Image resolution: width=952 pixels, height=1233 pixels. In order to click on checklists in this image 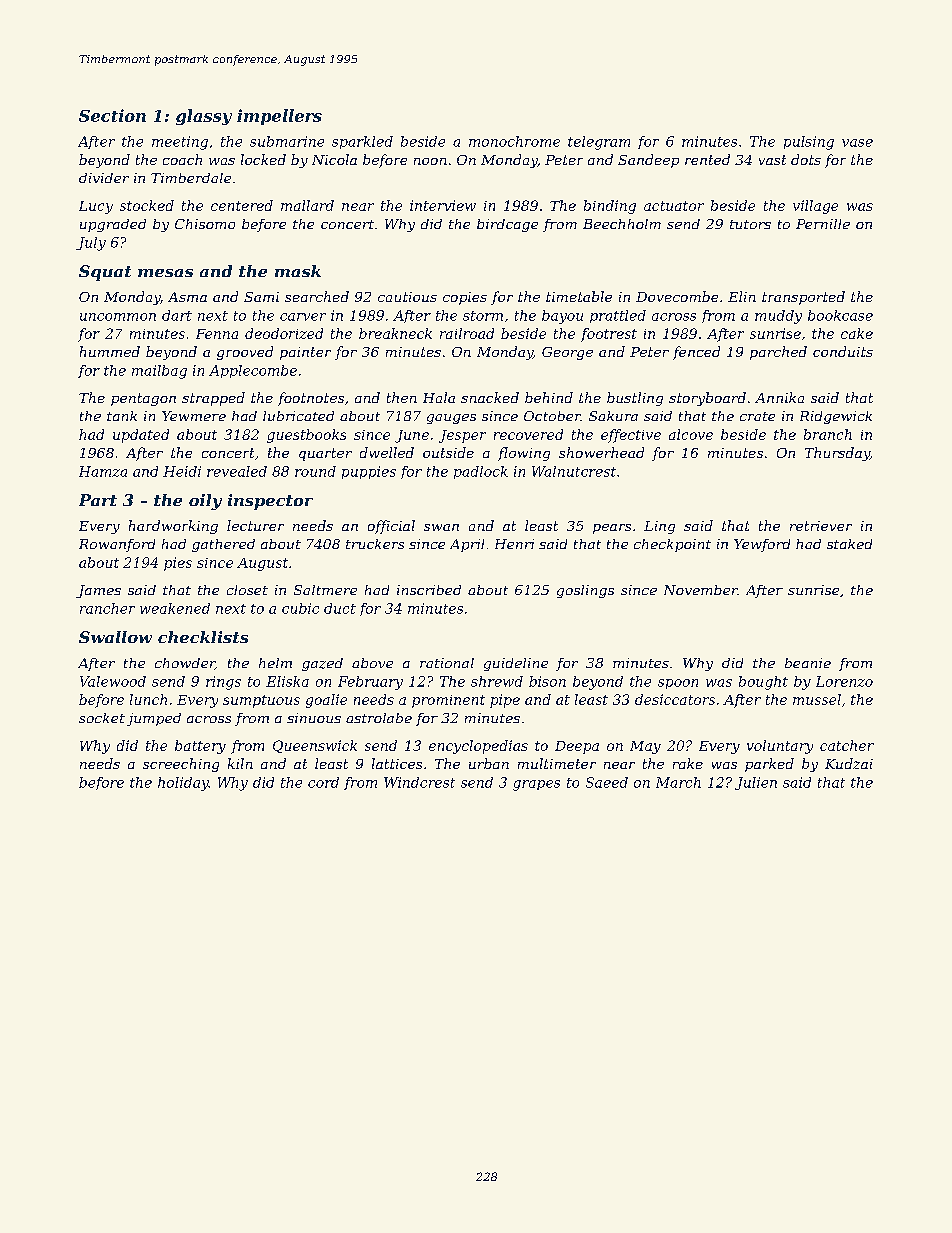, I will do `click(203, 637)`.
